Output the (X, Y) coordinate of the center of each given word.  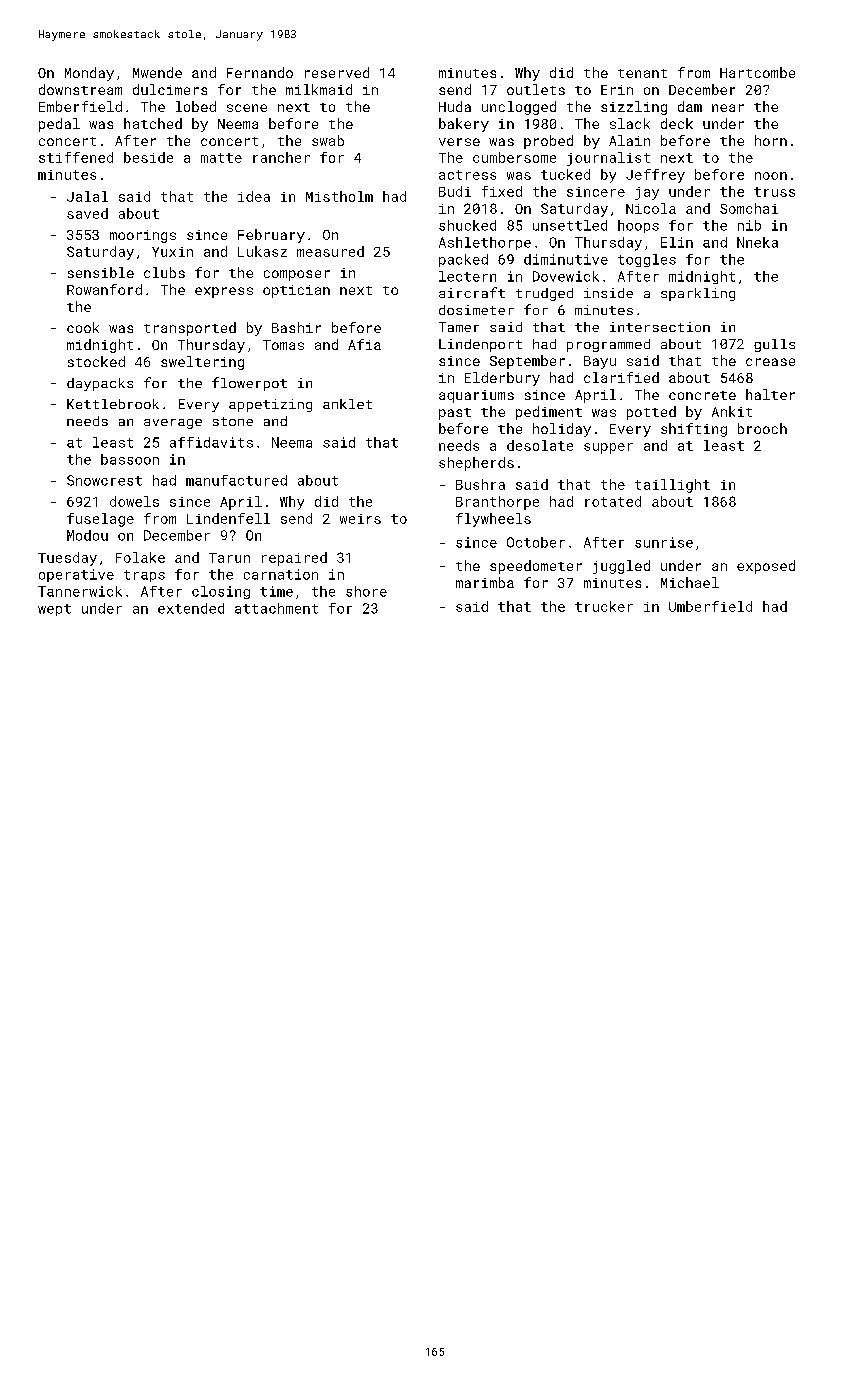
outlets (536, 89)
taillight (672, 486)
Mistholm (339, 196)
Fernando (260, 72)
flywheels (493, 520)
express (224, 292)
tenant (642, 73)
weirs (360, 519)
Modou (87, 535)
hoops (638, 226)
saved (87, 213)
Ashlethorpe (485, 243)
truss (774, 192)
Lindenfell (228, 518)
